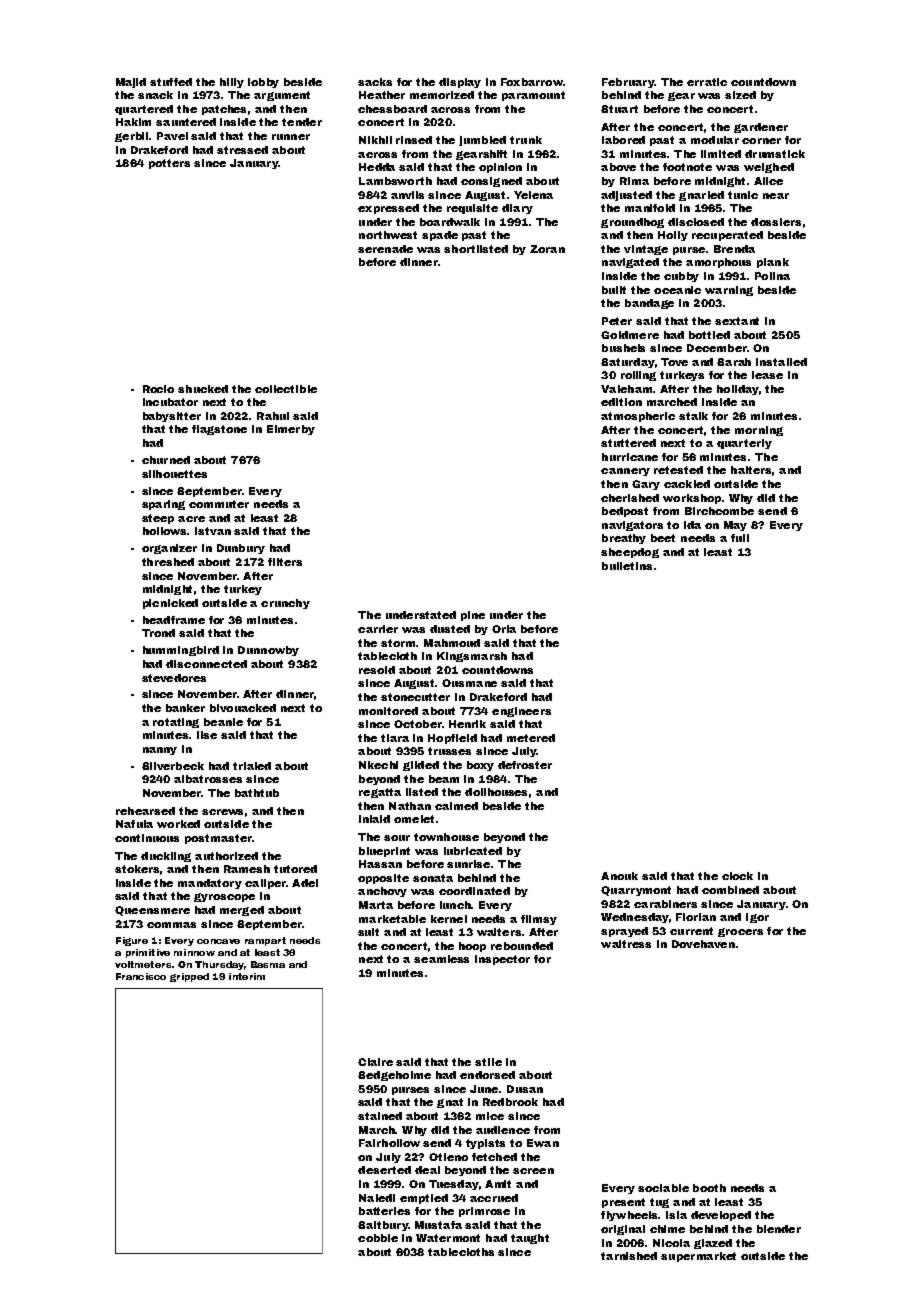  I want to click on gardener, so click(761, 128).
